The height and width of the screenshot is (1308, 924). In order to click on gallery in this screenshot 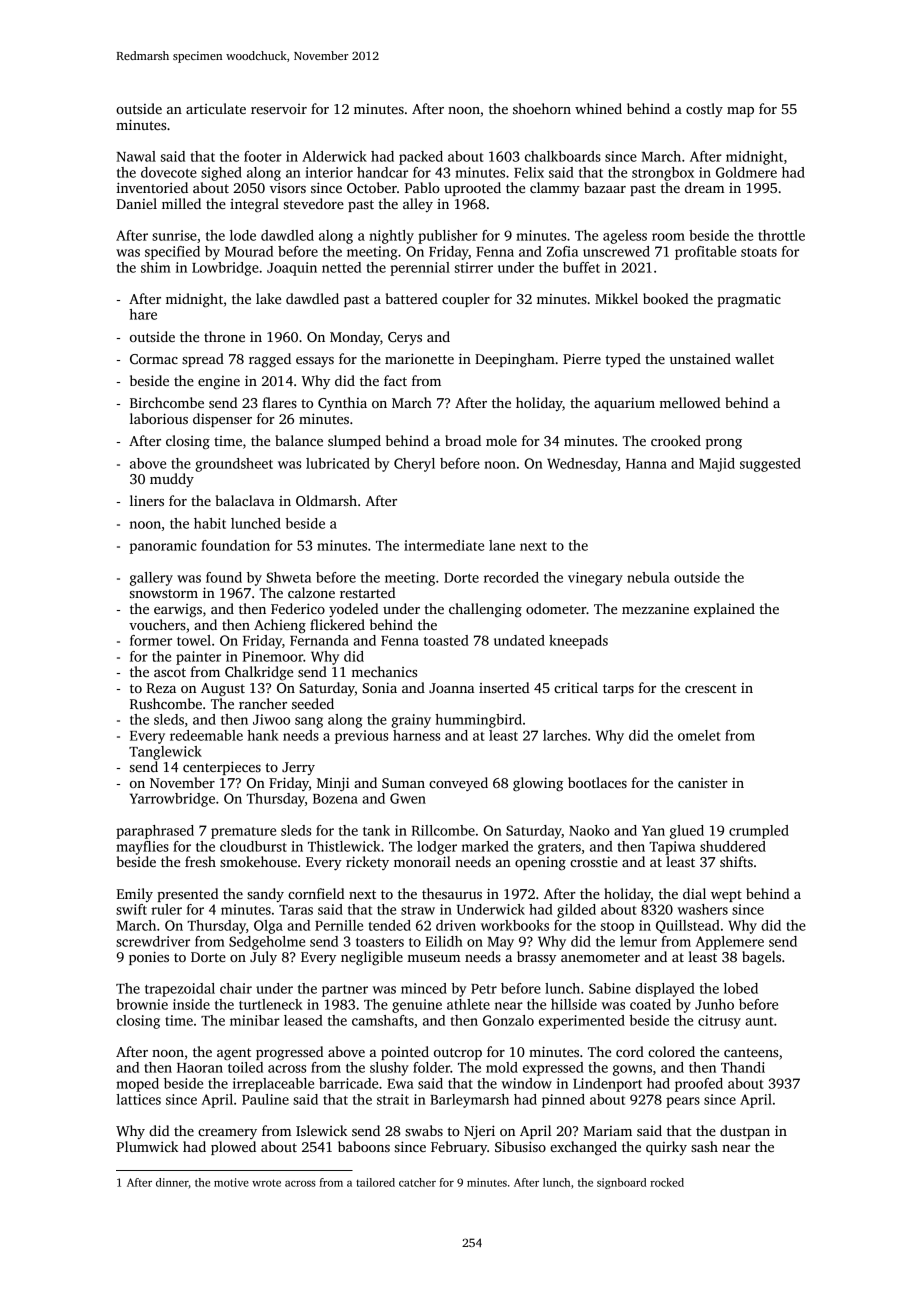, I will do `click(151, 579)`.
